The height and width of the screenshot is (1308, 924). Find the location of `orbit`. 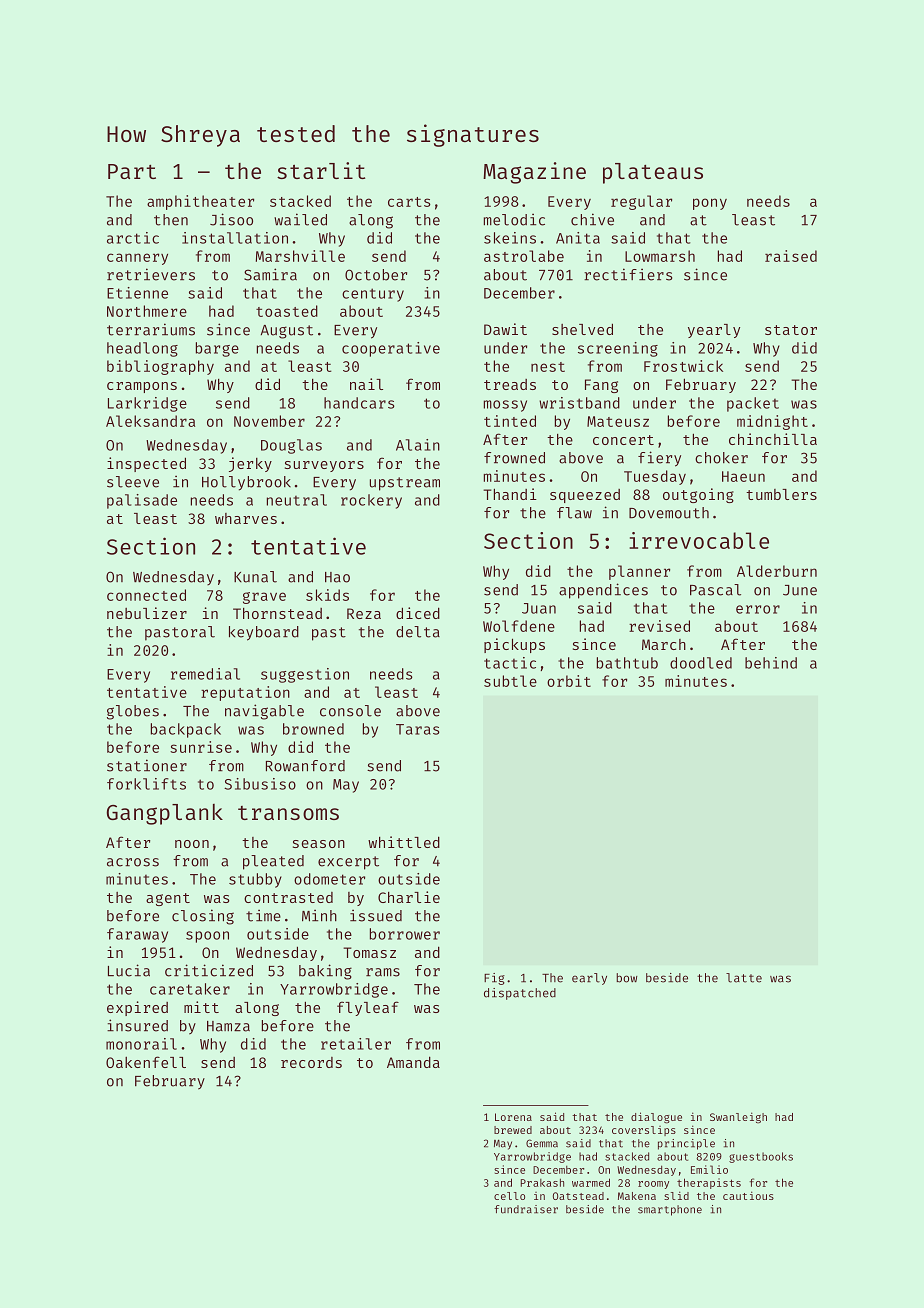

orbit is located at coordinates (569, 681).
